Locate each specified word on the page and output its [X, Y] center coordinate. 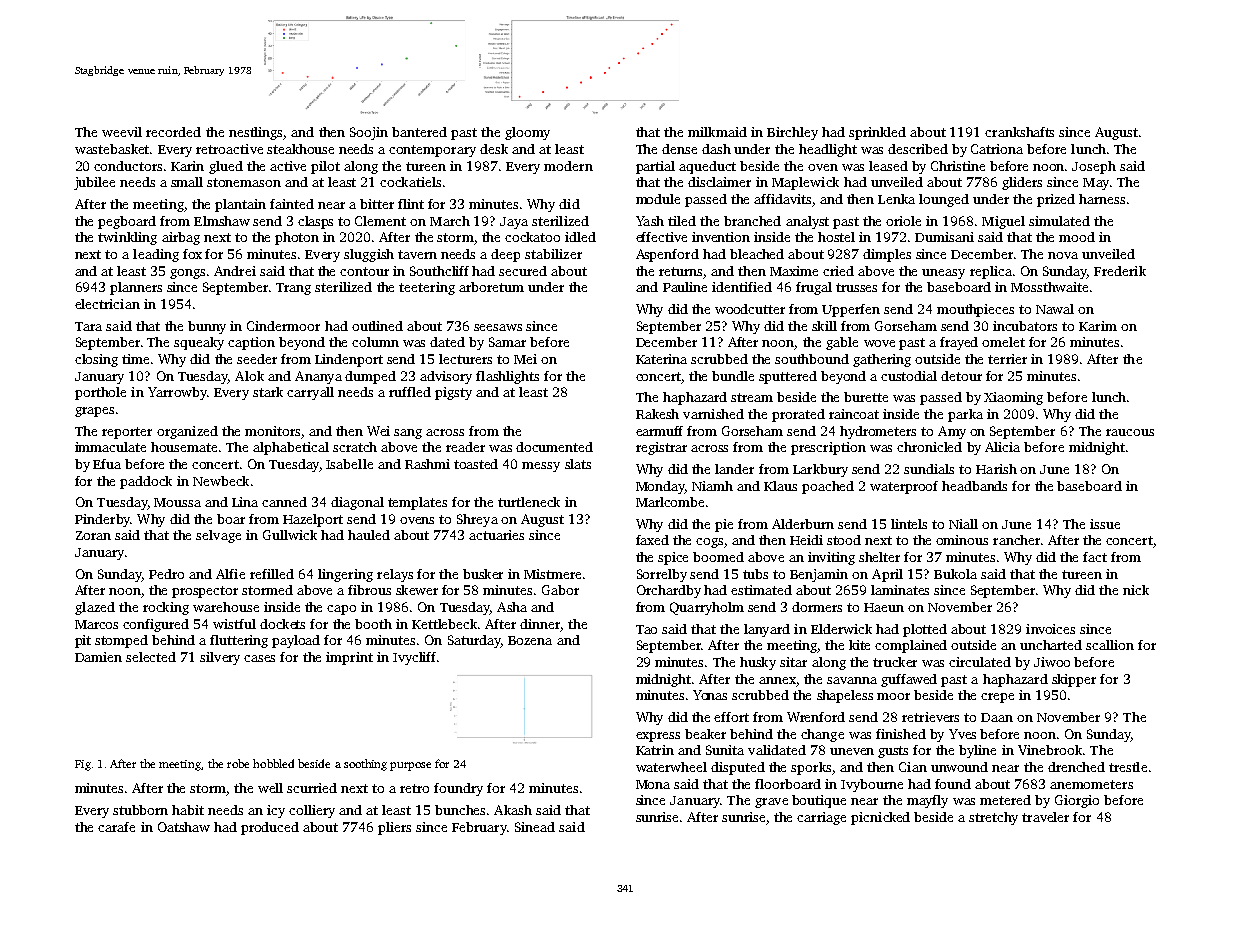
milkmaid [717, 132]
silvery [220, 658]
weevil [122, 132]
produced [270, 828]
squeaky [199, 343]
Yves [962, 734]
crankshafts [1019, 132]
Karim [1098, 326]
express [658, 737]
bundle [733, 376]
